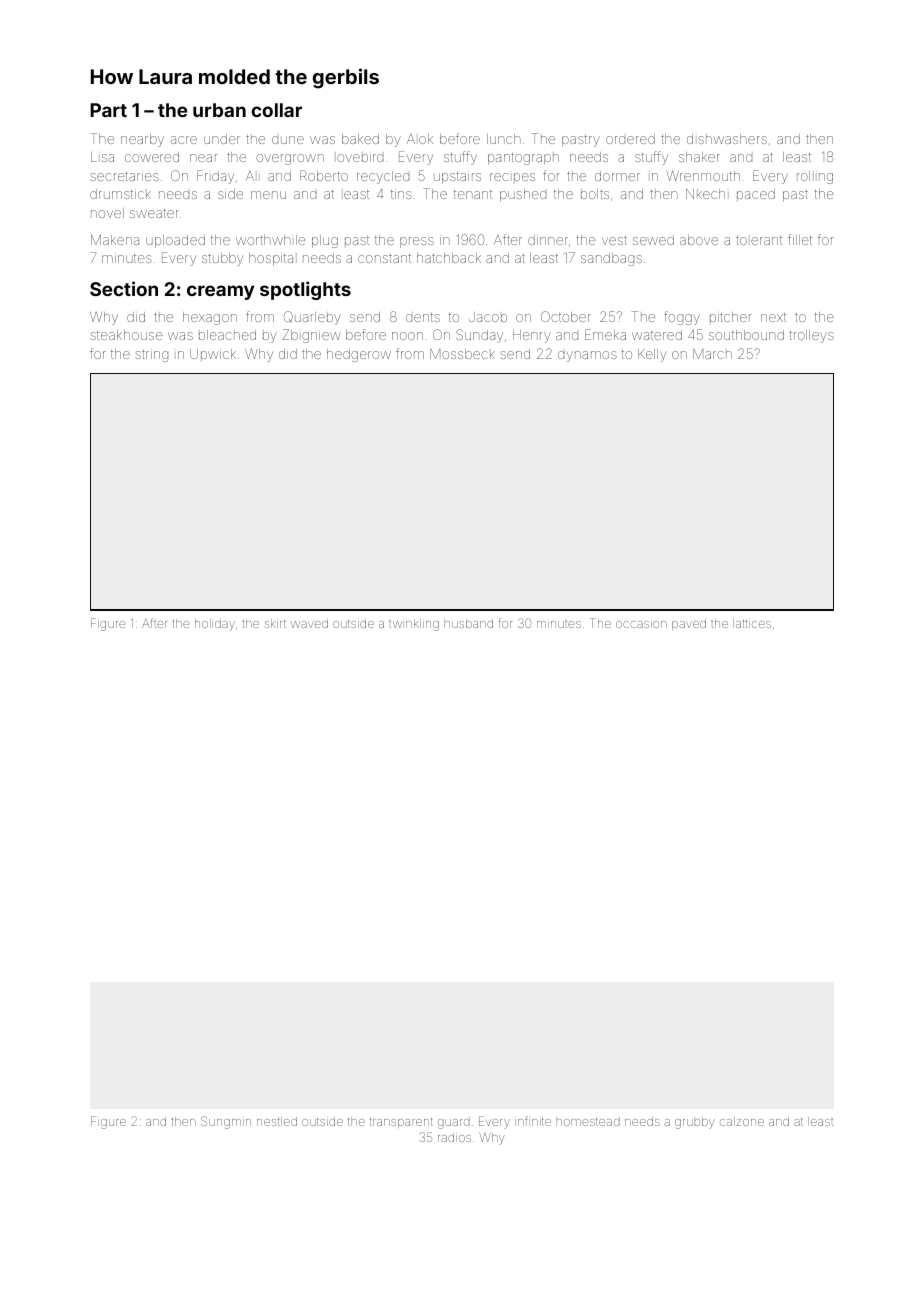  What do you see at coordinates (479, 336) in the screenshot?
I see `Sunday` at bounding box center [479, 336].
